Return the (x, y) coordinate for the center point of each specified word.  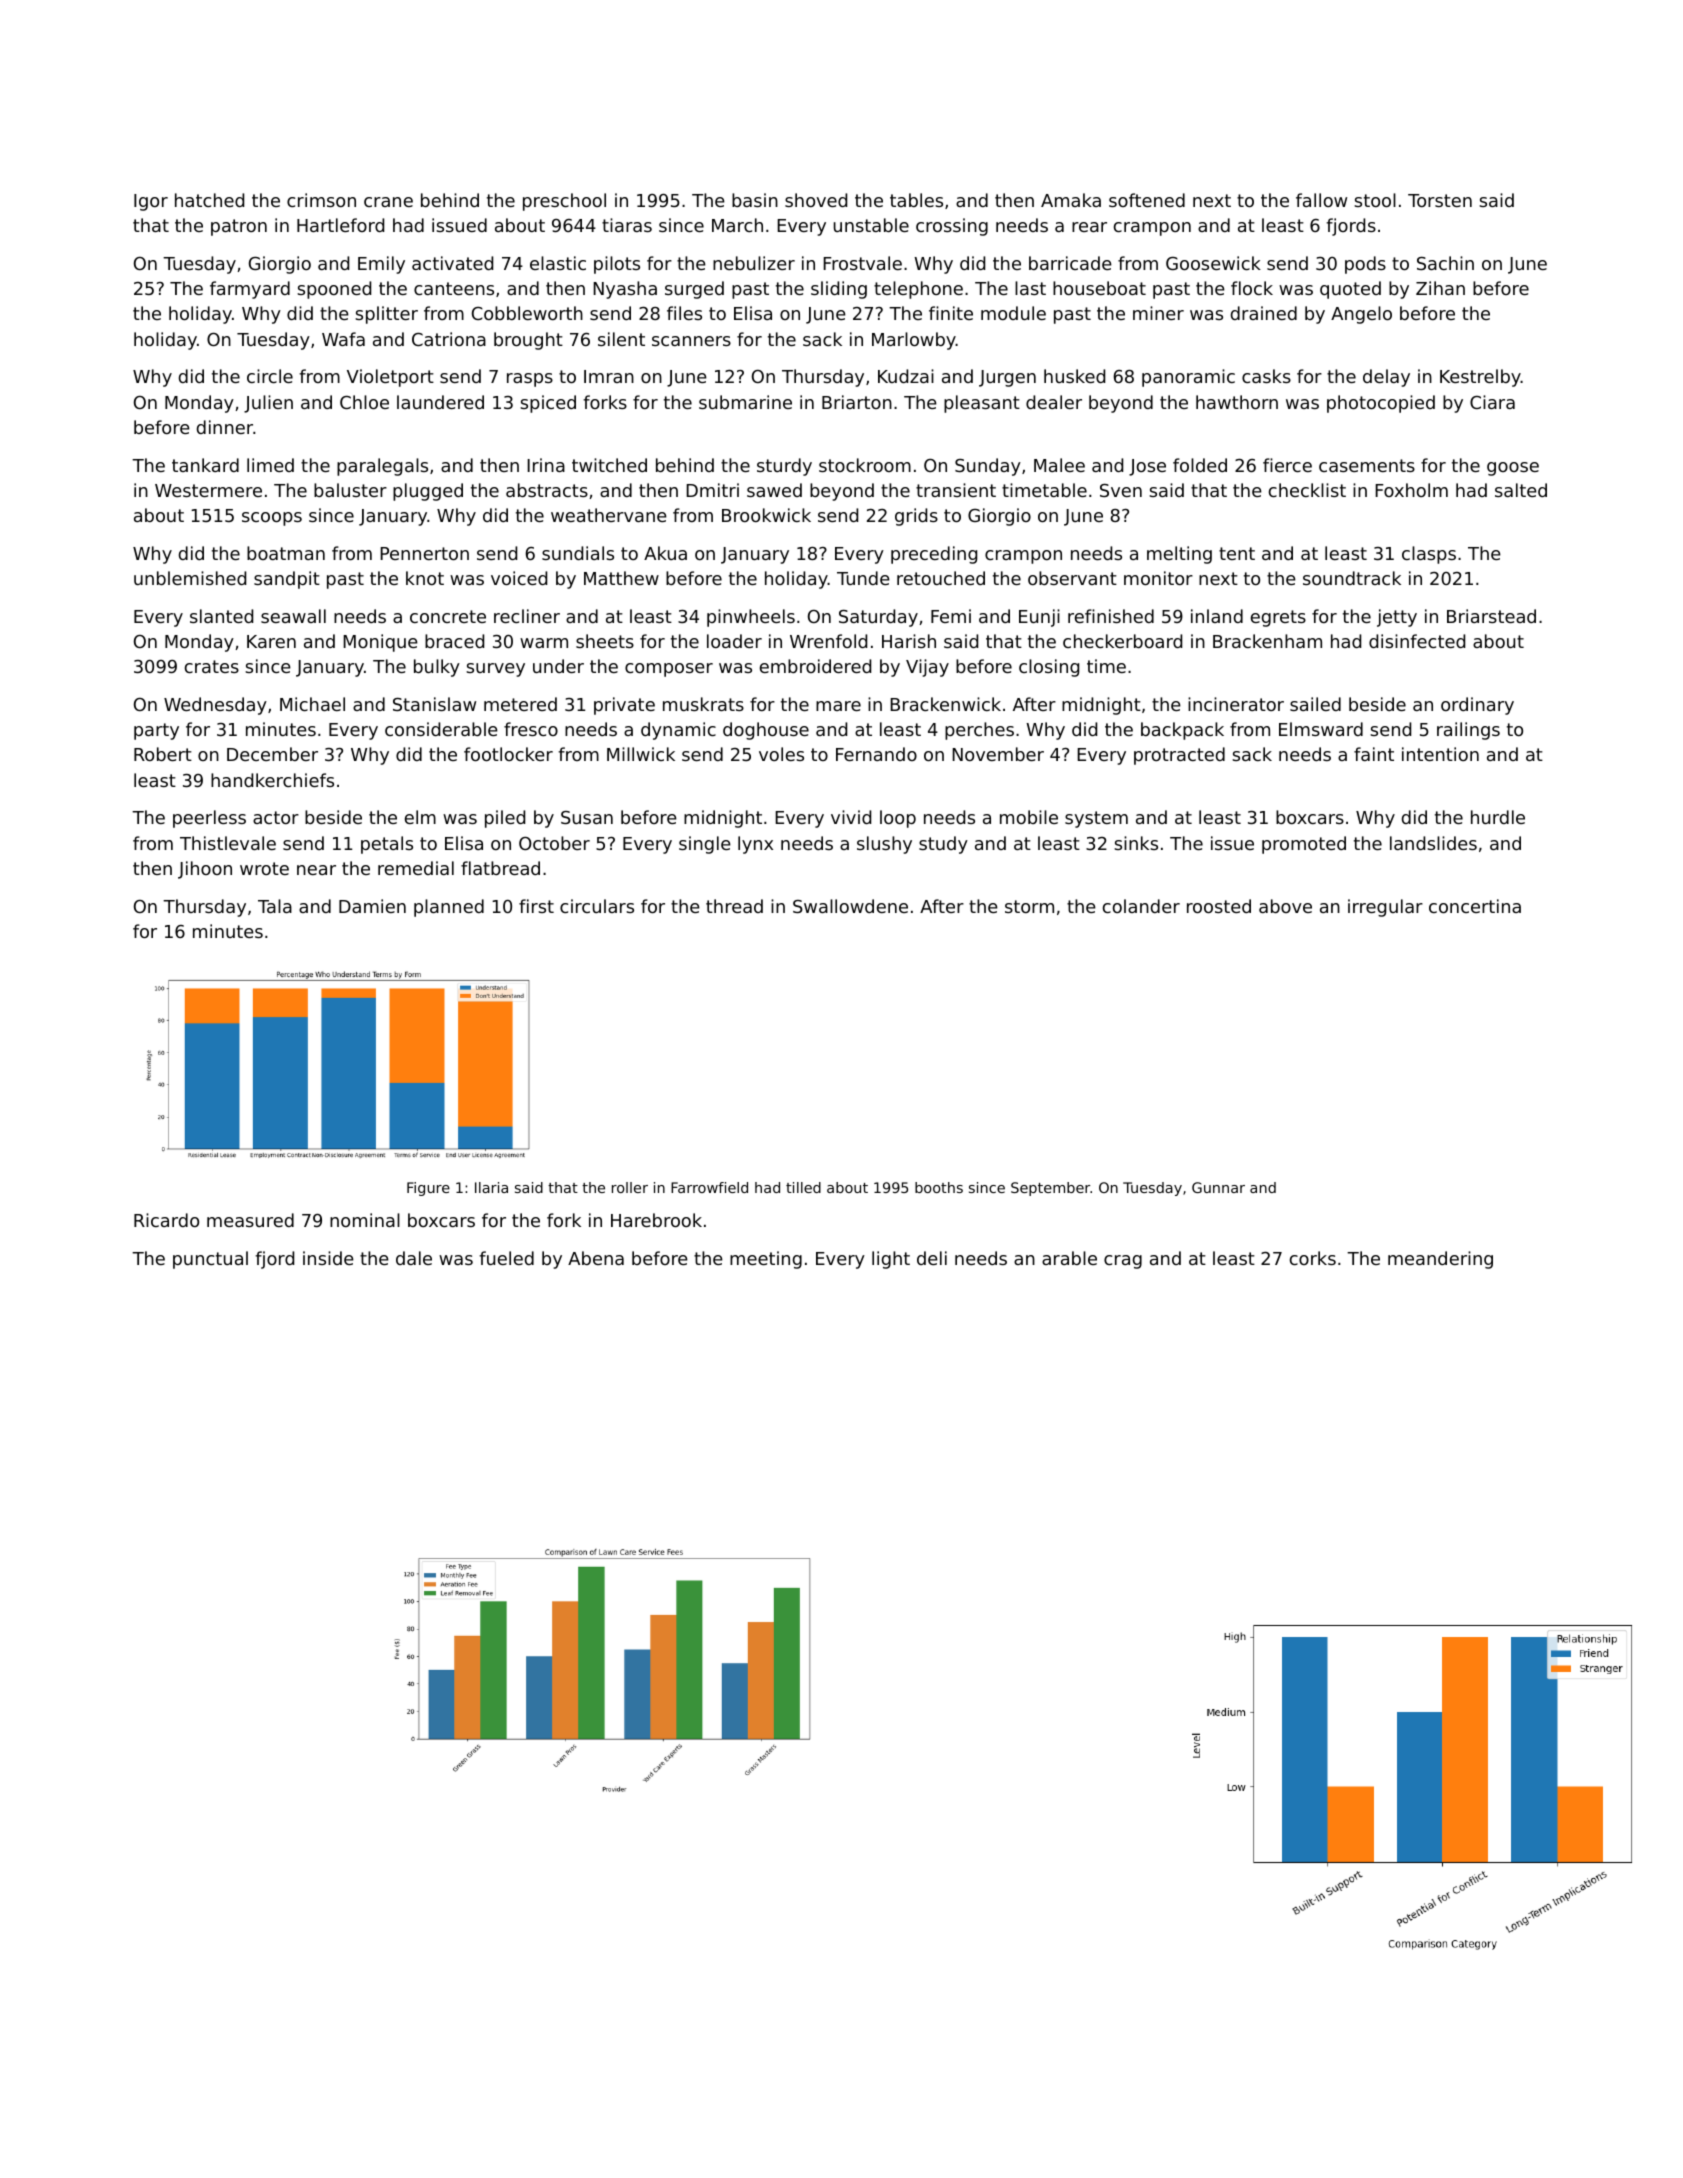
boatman (286, 553)
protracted (1179, 756)
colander (1141, 906)
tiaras (627, 225)
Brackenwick (945, 704)
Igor (151, 202)
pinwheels (751, 618)
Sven (1121, 490)
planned (449, 908)
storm (1029, 906)
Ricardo (166, 1220)
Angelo (1361, 315)
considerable (441, 729)
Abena (596, 1258)
